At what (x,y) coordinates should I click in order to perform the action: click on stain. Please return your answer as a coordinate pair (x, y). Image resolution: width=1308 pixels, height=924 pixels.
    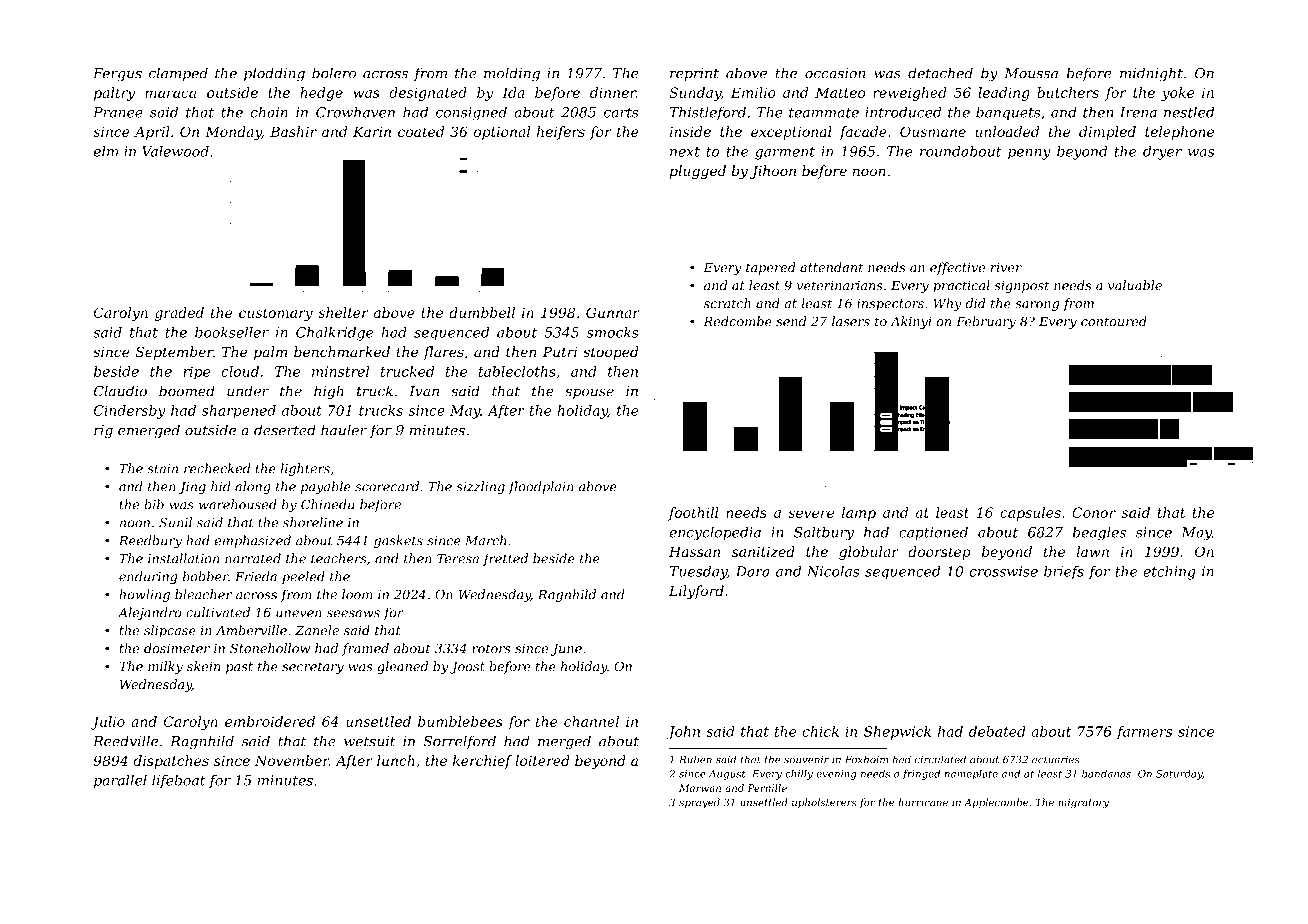
    Looking at the image, I should click on (162, 469).
